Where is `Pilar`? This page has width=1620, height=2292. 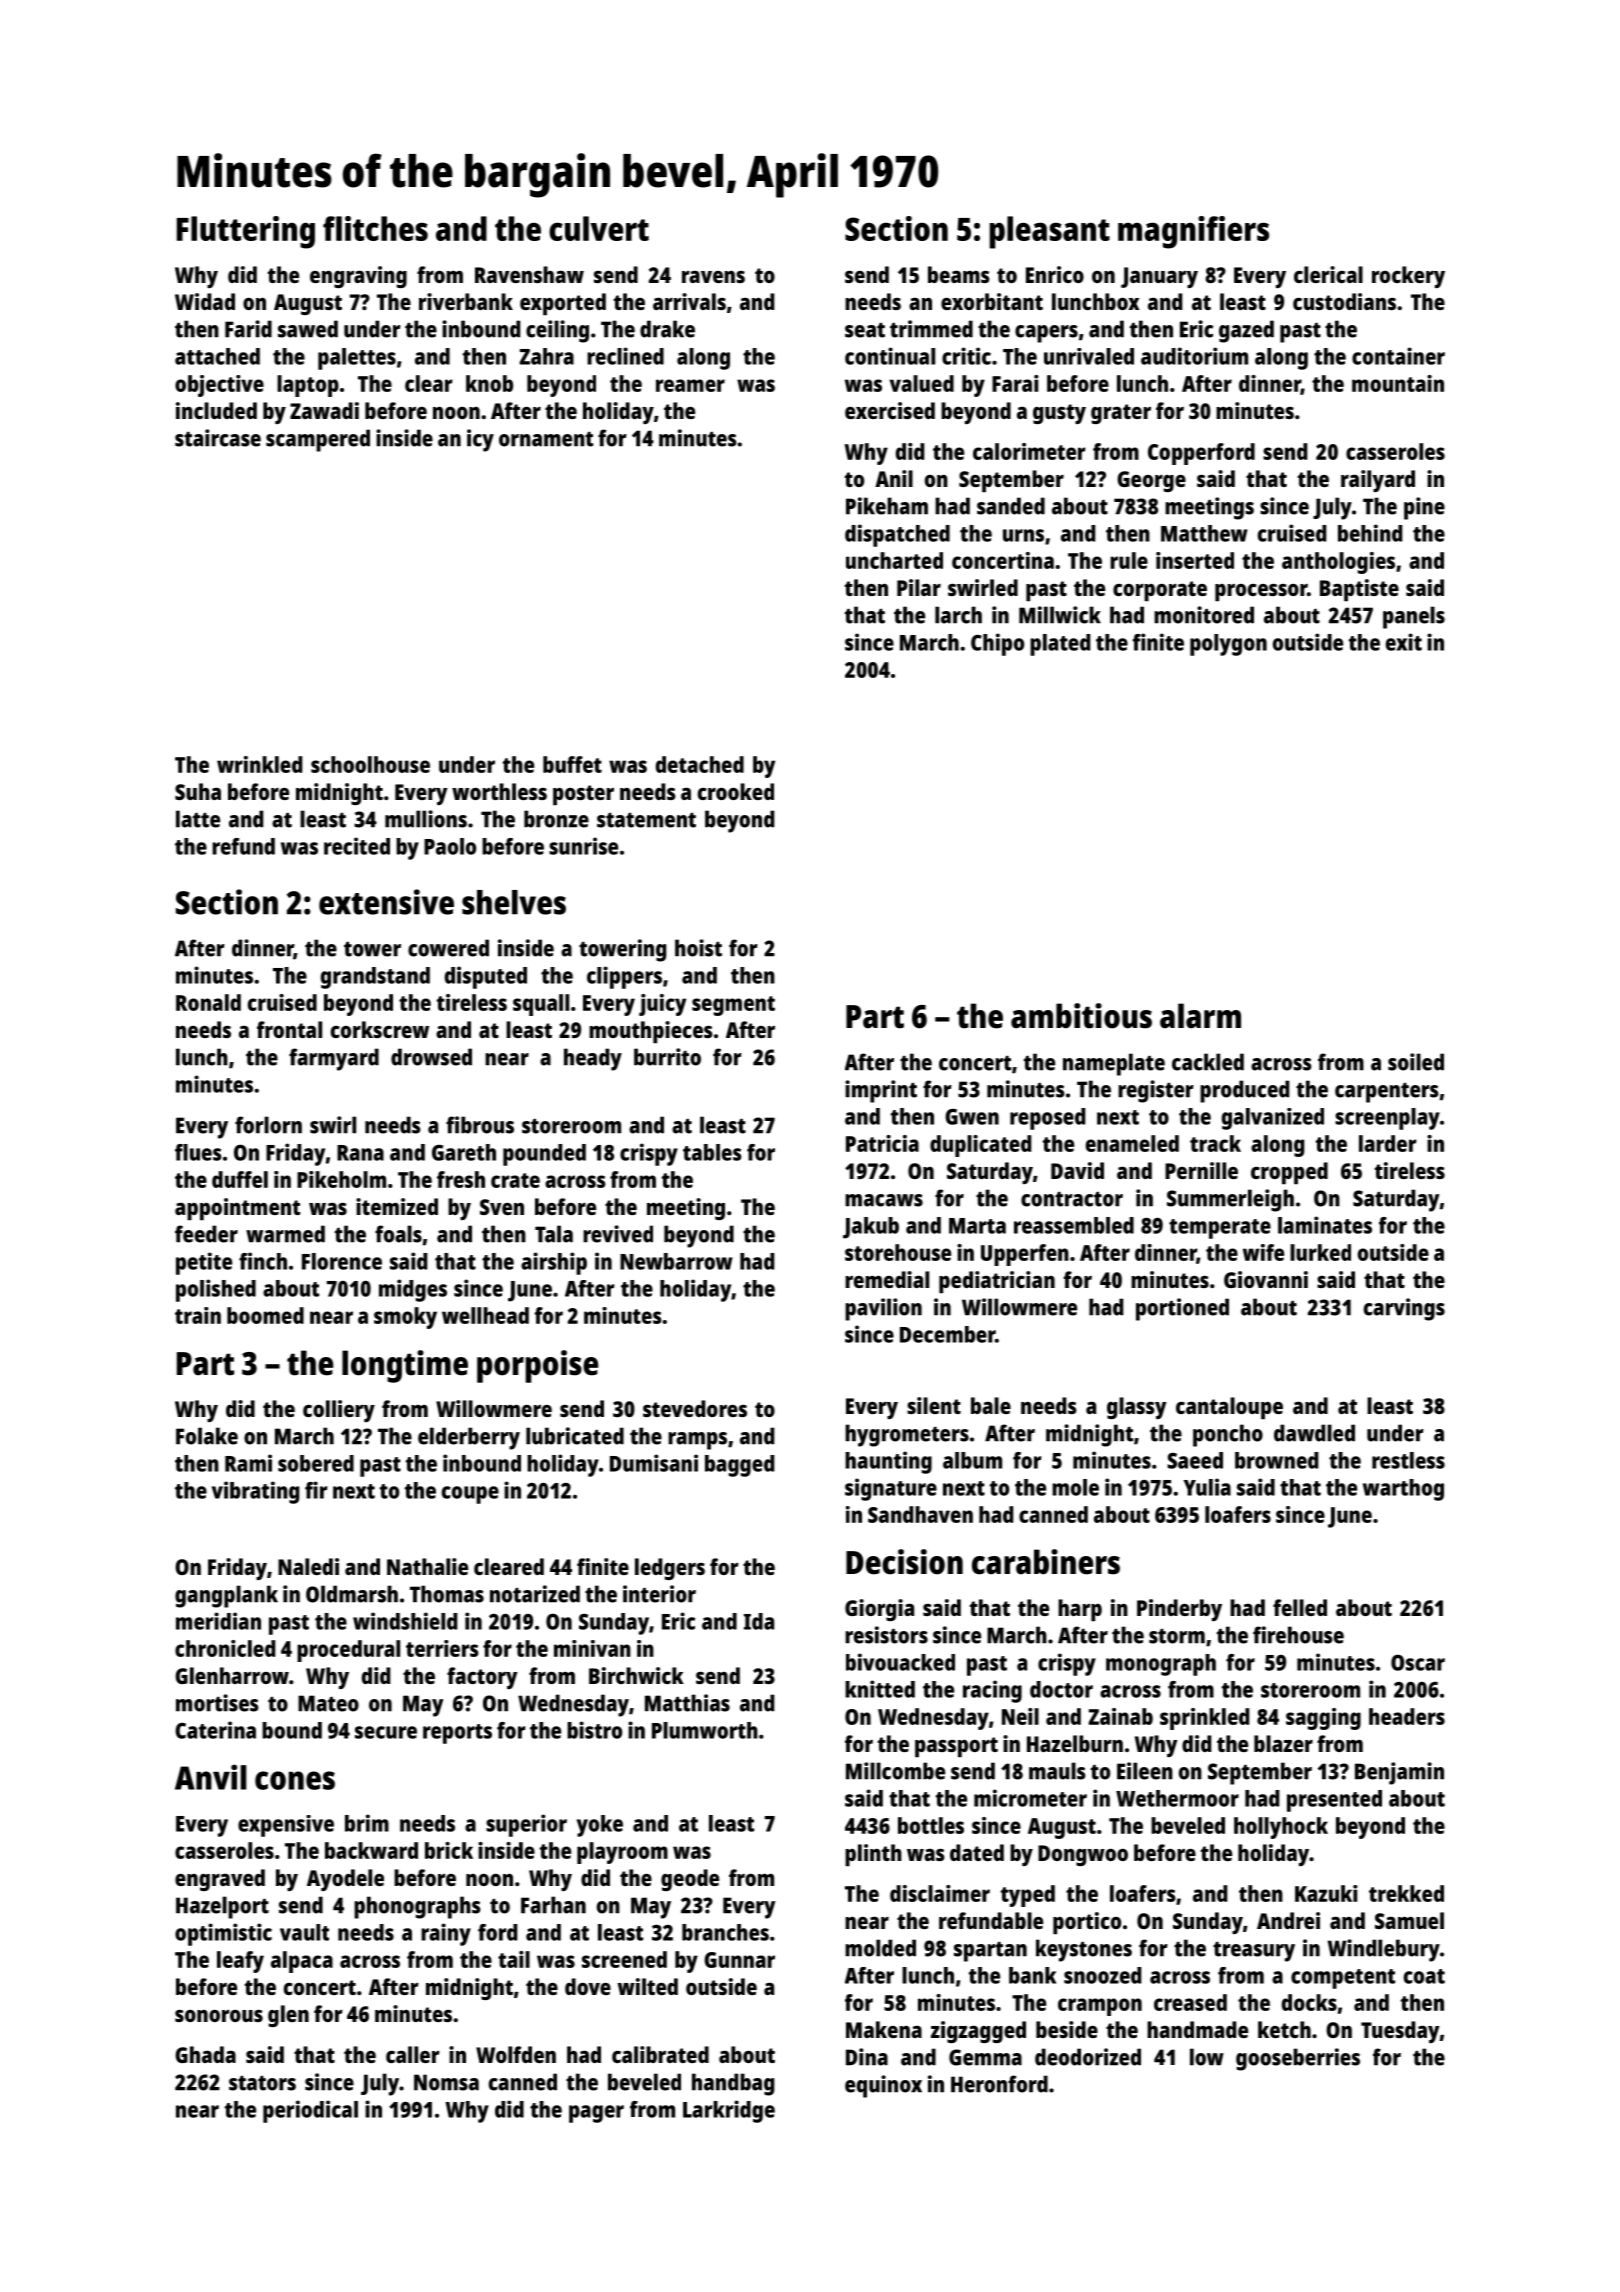
Pilar is located at coordinates (919, 587).
